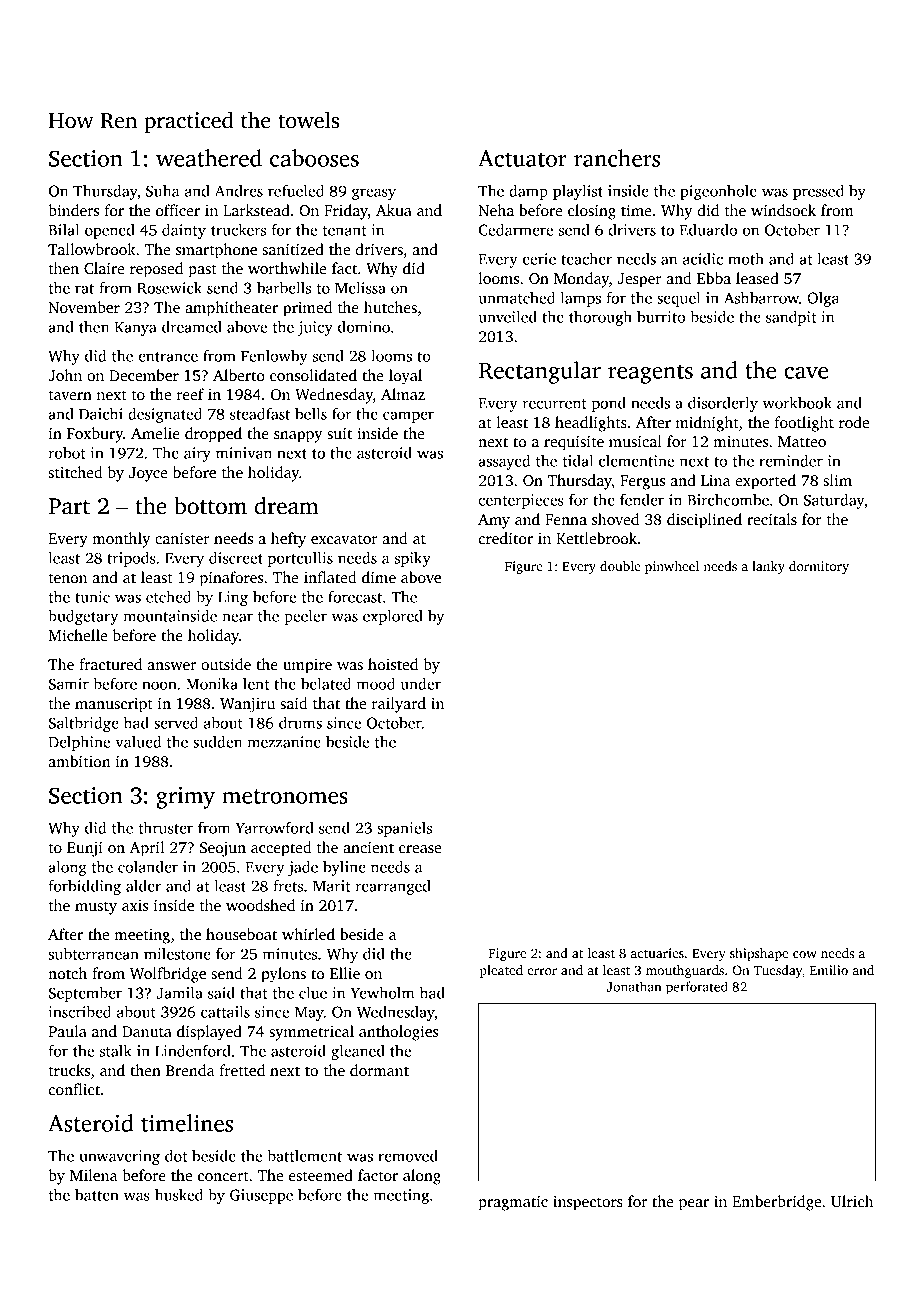 The image size is (924, 1314). Describe the element at coordinates (210, 506) in the screenshot. I see `bottom` at that location.
